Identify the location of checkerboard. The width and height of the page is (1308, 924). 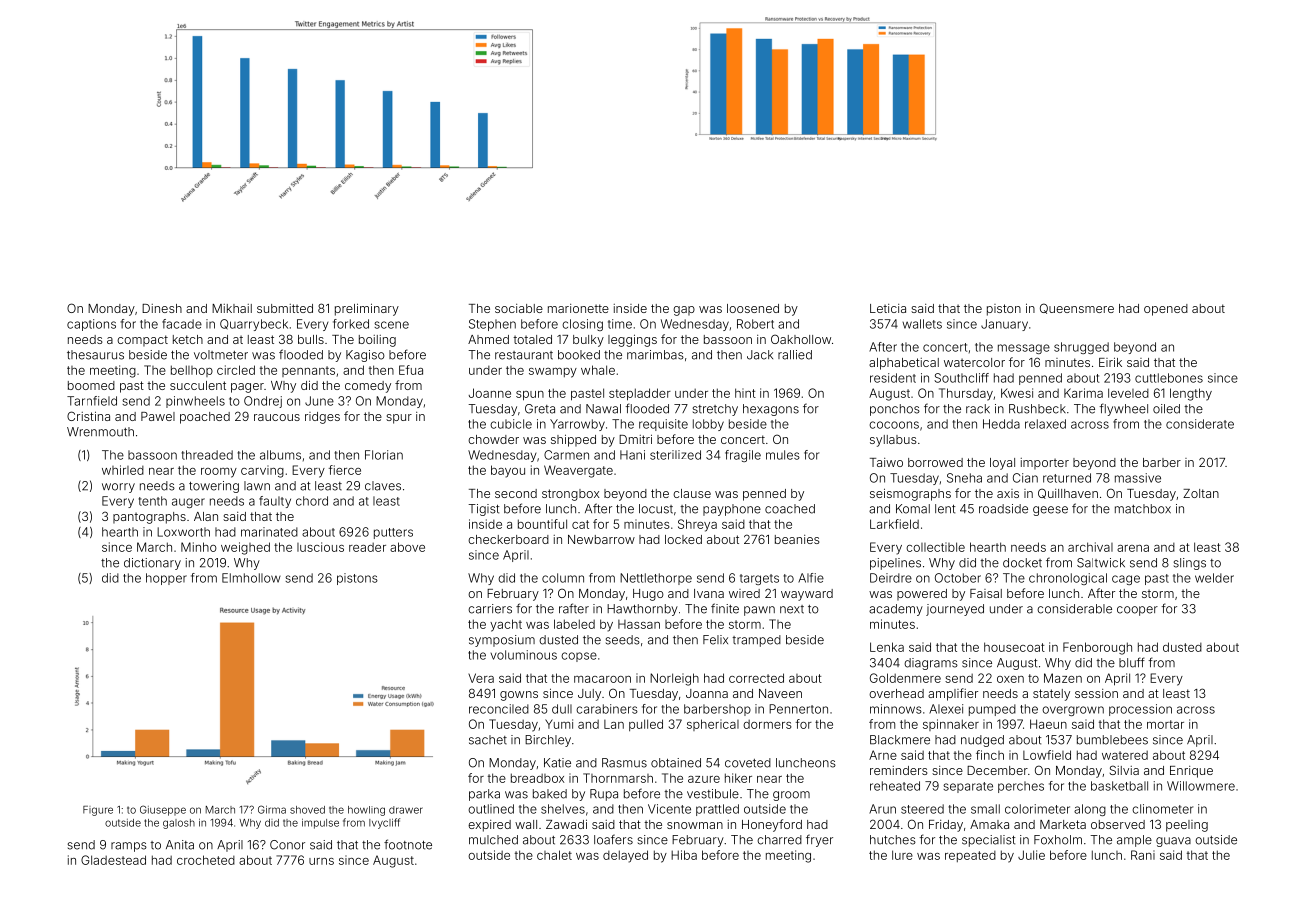
(508, 539).
